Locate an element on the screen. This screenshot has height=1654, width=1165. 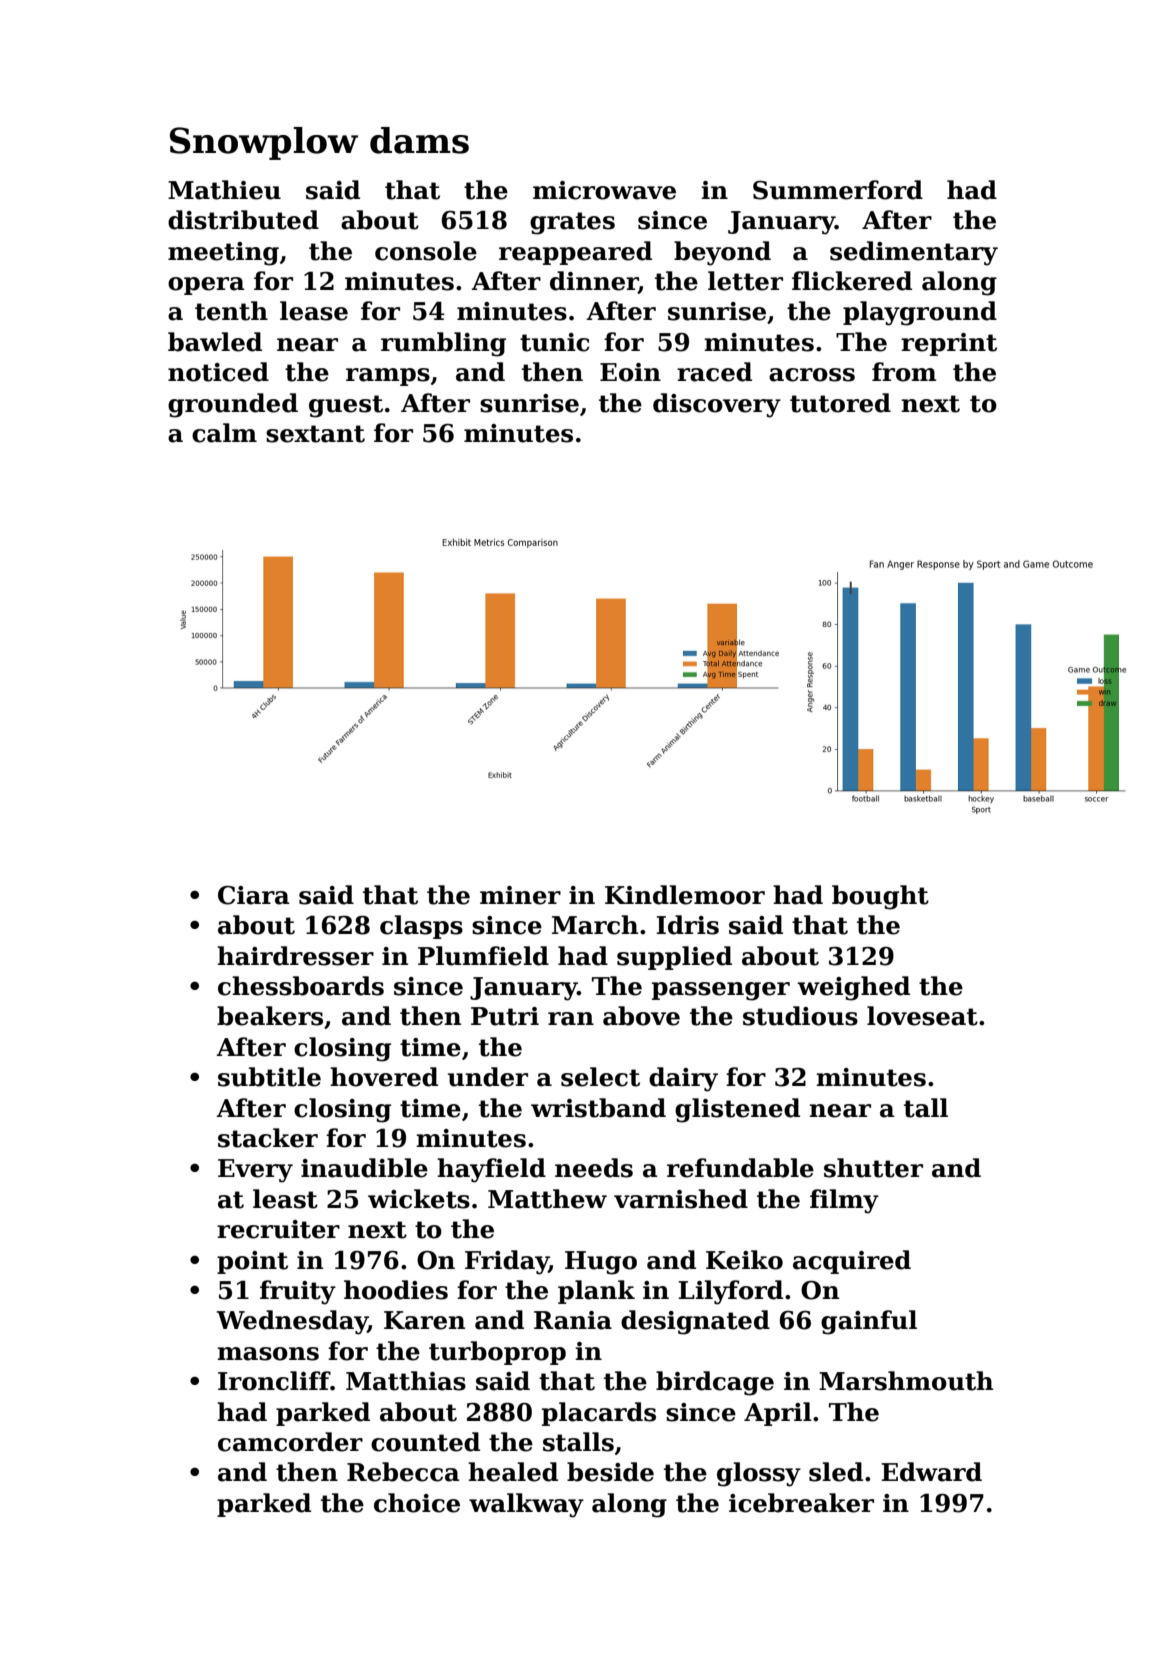
Ciara is located at coordinates (254, 895).
